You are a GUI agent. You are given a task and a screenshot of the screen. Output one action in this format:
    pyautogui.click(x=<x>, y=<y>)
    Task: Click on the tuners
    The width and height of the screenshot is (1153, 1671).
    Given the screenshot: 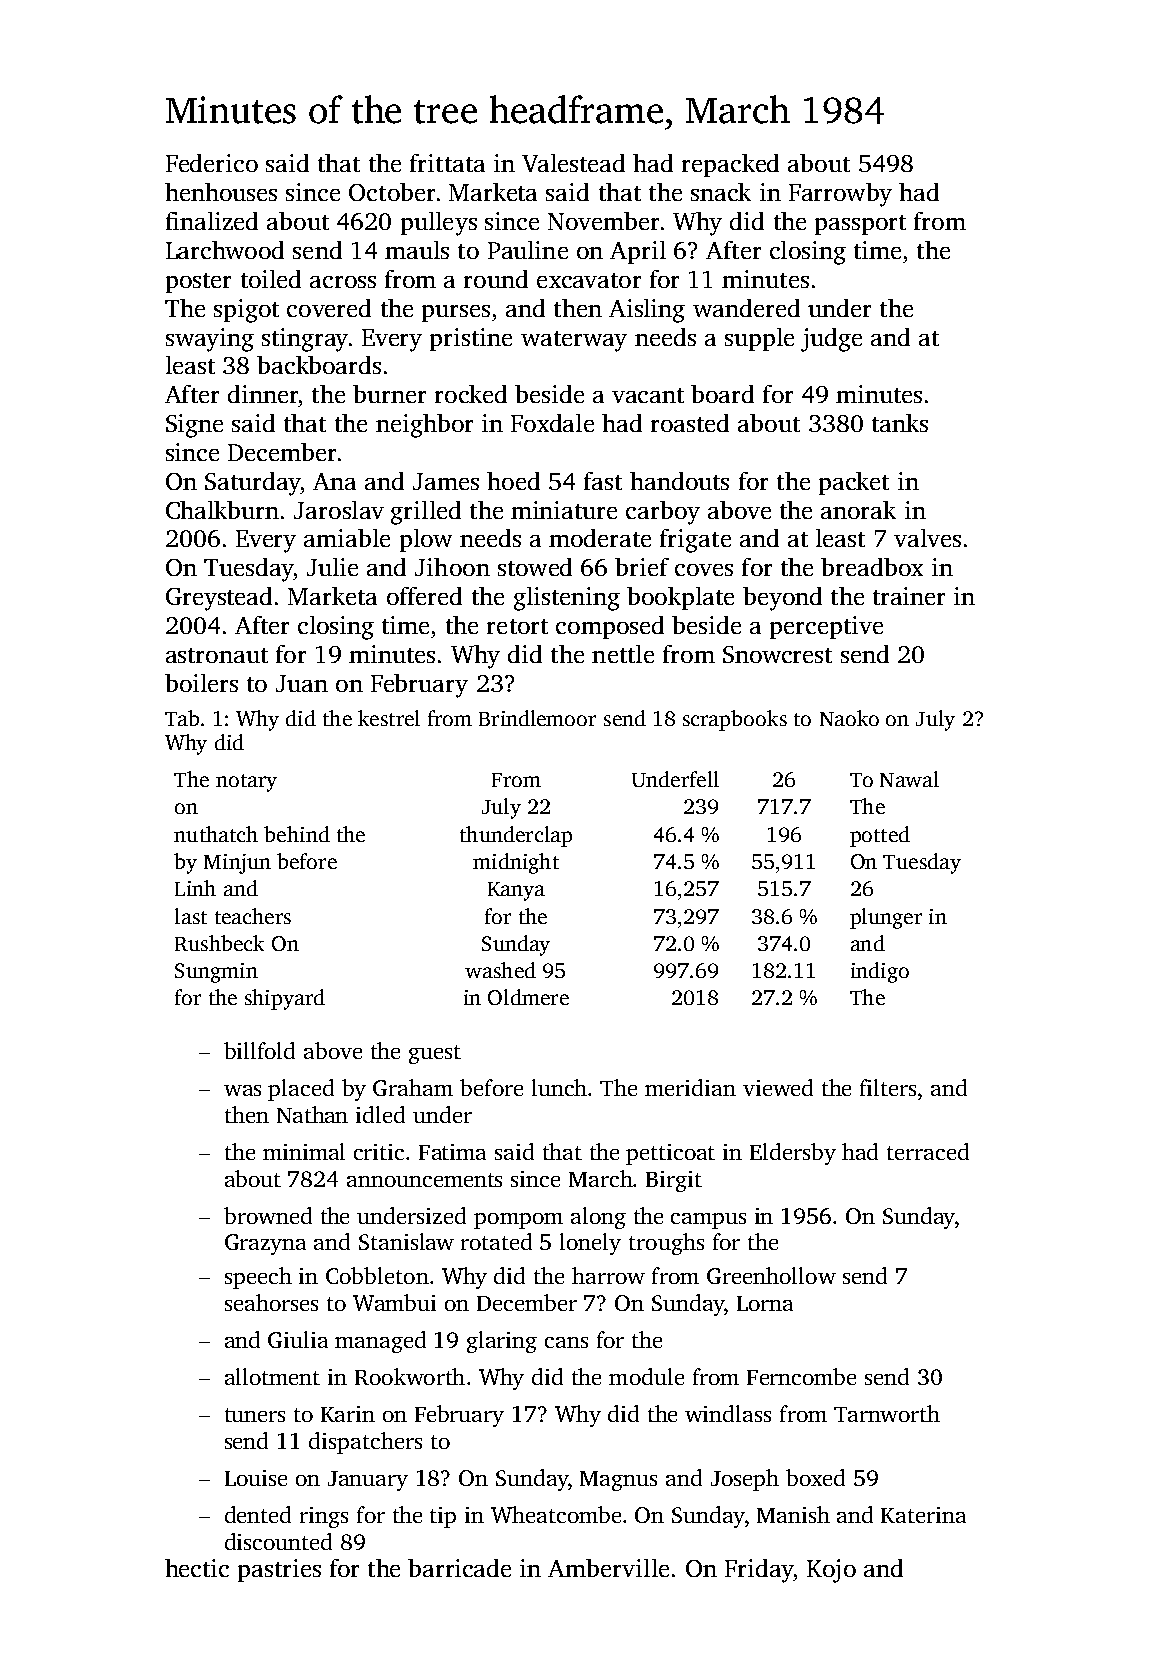 What is the action you would take?
    pyautogui.click(x=255, y=1415)
